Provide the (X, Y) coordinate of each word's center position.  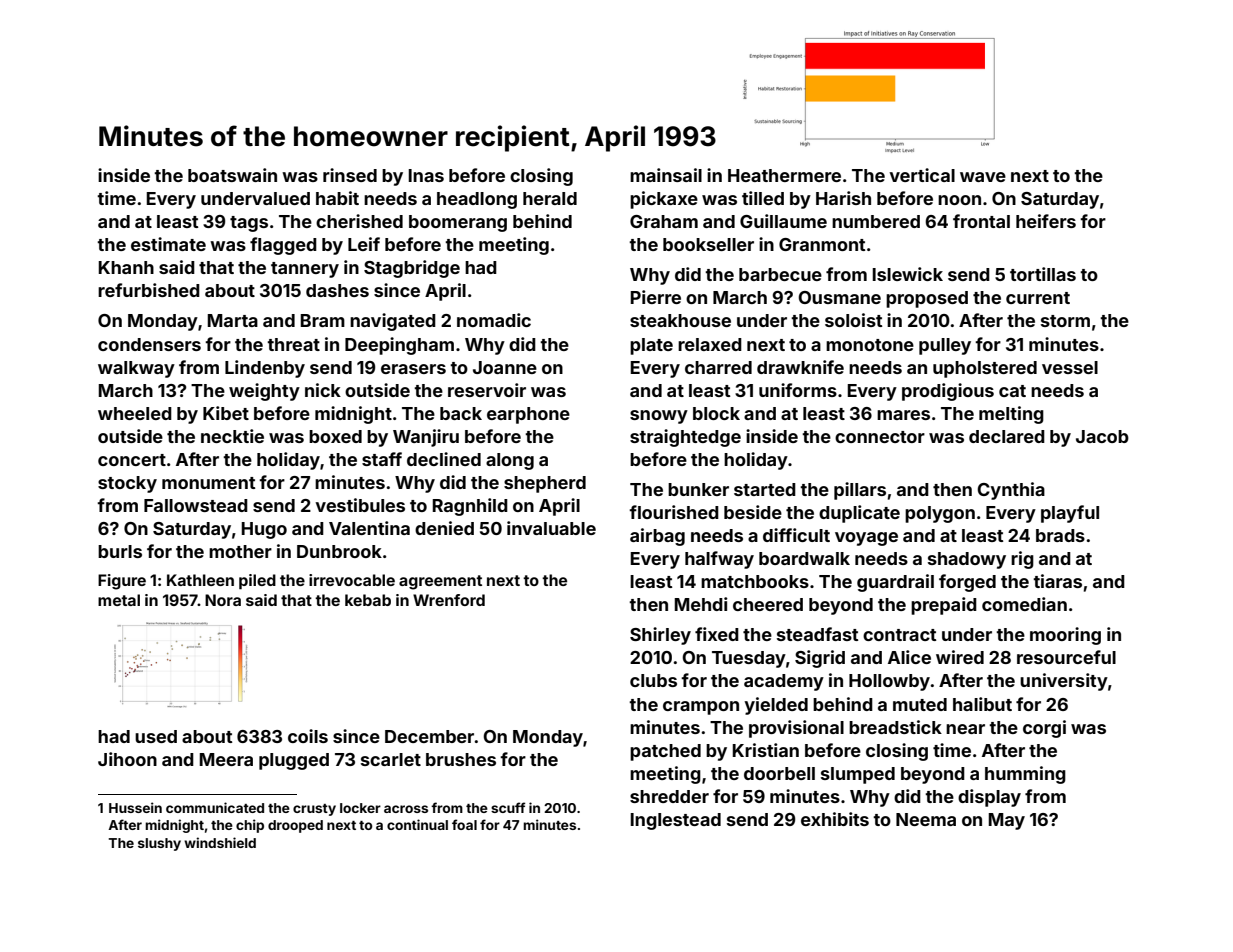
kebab (368, 600)
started (765, 489)
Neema (926, 819)
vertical (922, 175)
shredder (669, 796)
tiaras (1057, 581)
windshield (220, 842)
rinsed (350, 175)
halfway (719, 560)
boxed (335, 436)
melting (1011, 415)
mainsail (666, 175)
